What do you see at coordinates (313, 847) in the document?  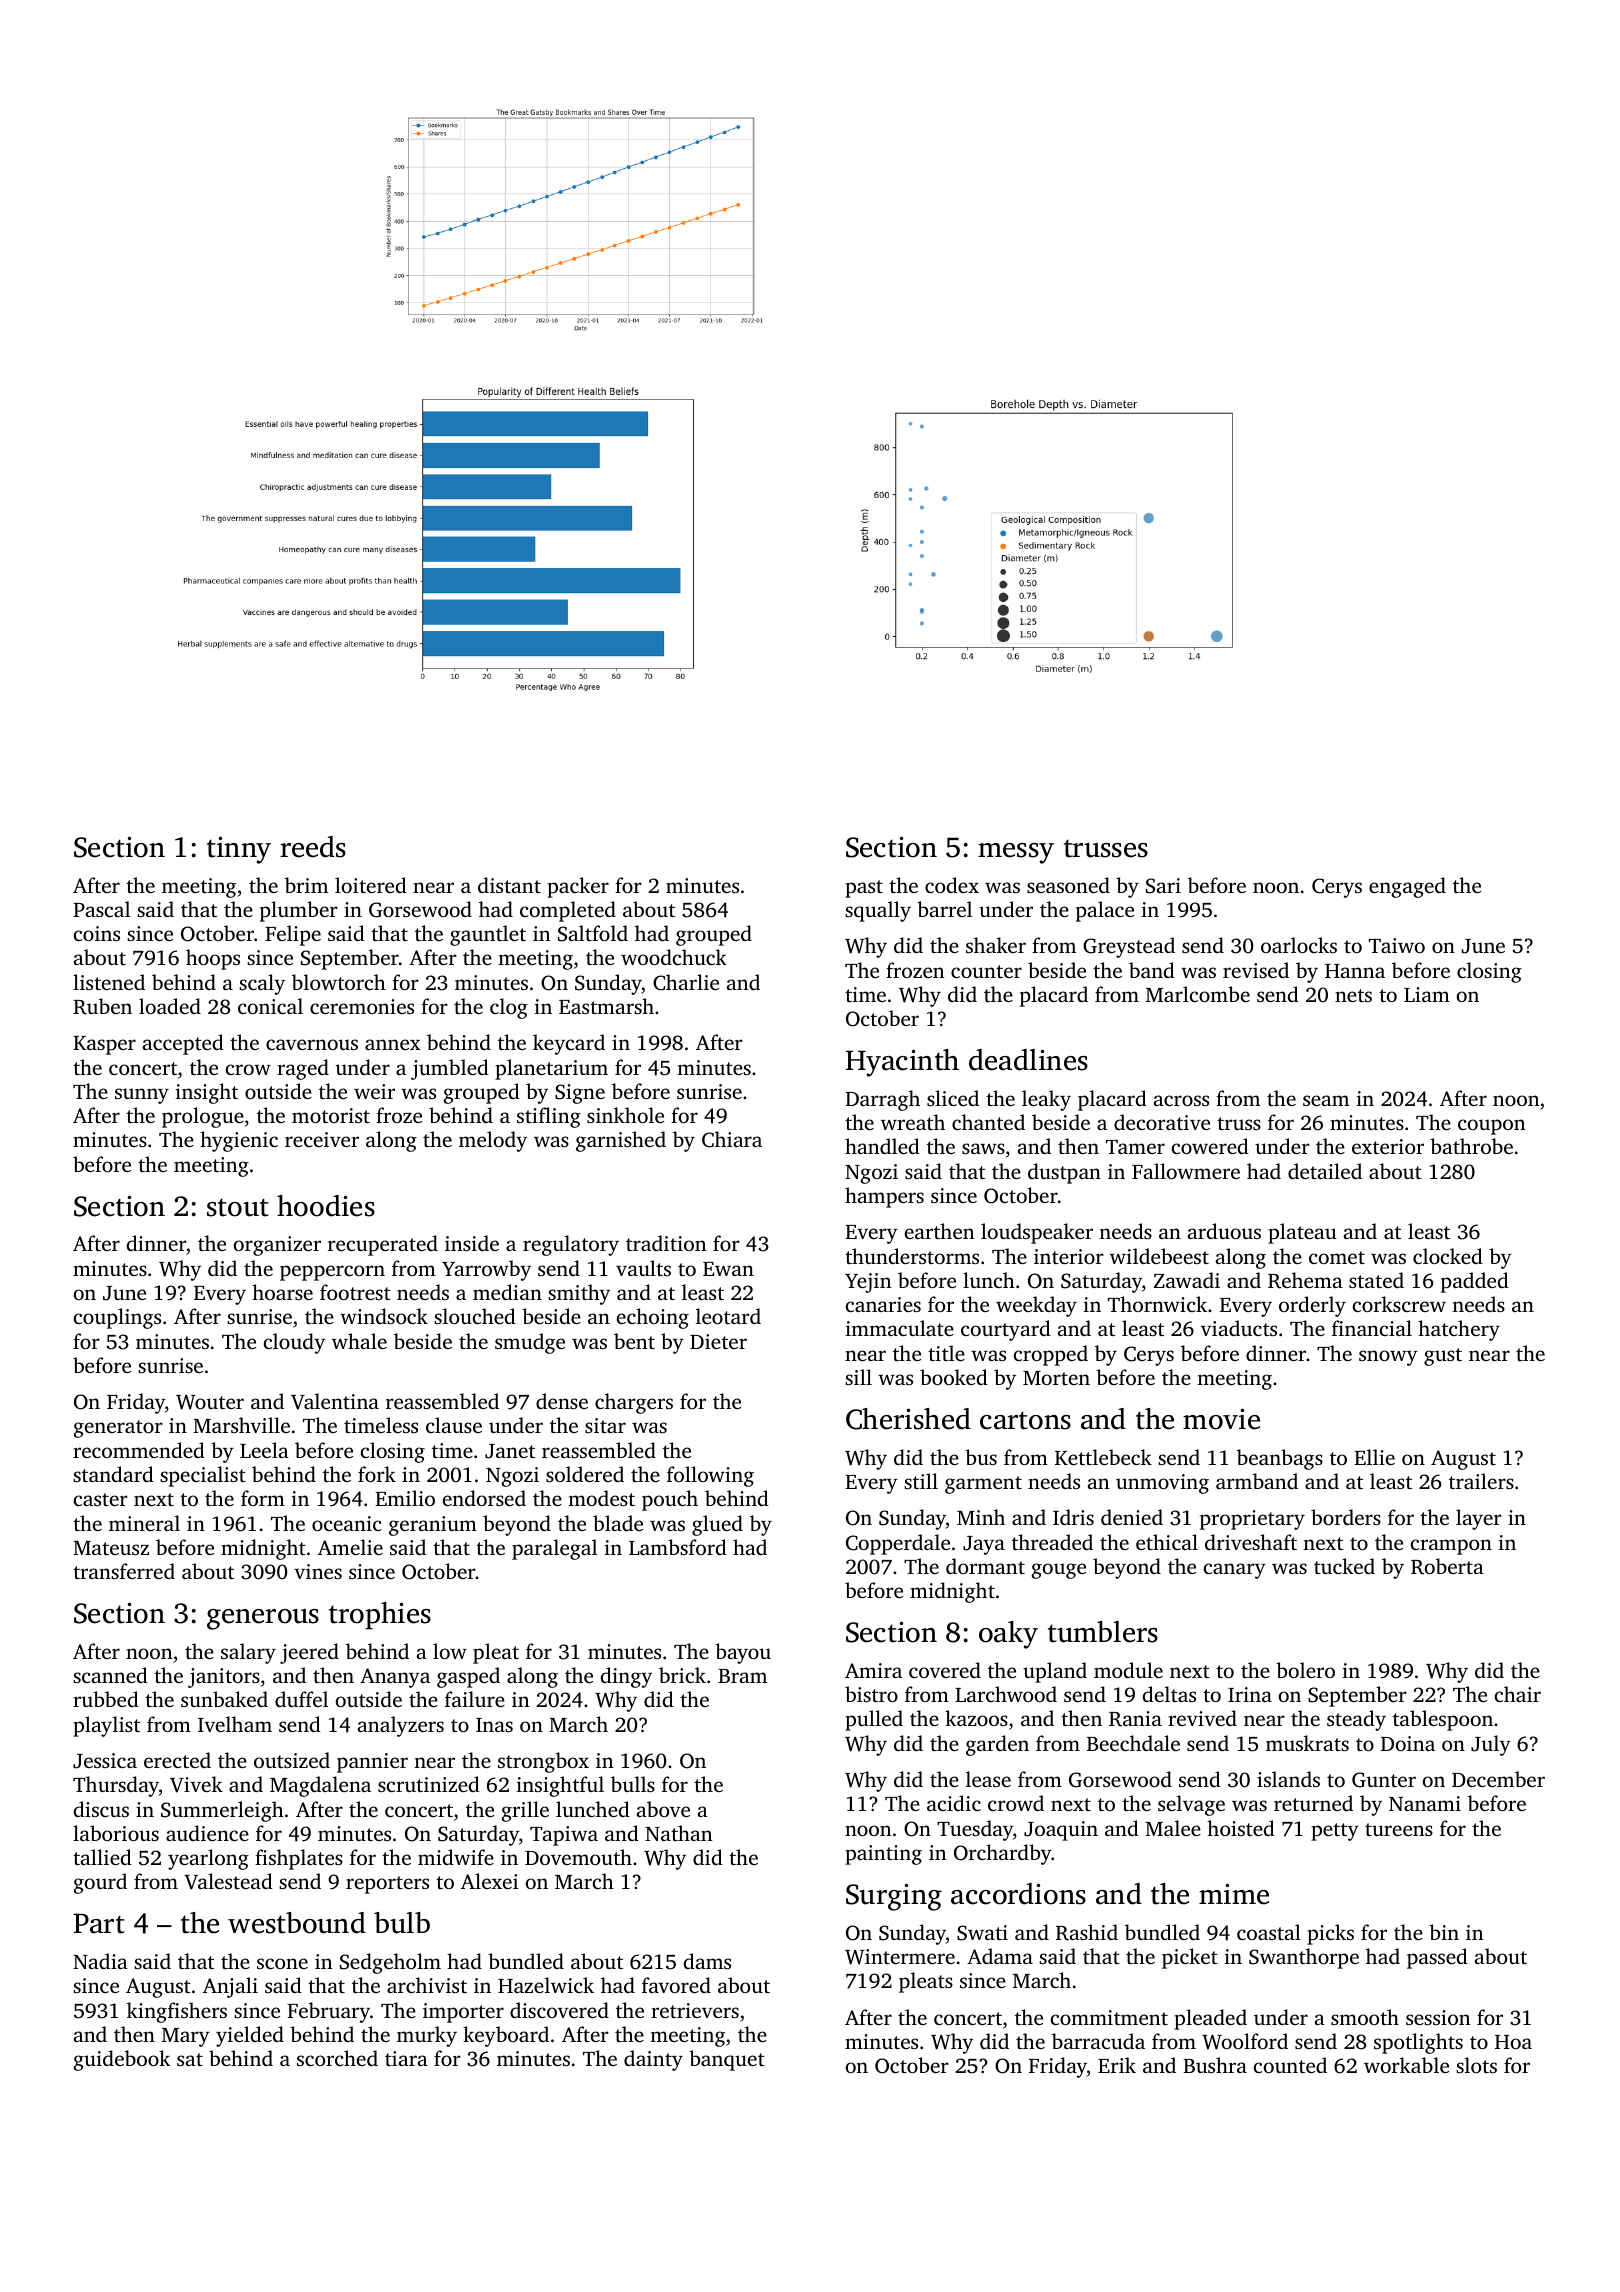 I see `reeds` at bounding box center [313, 847].
